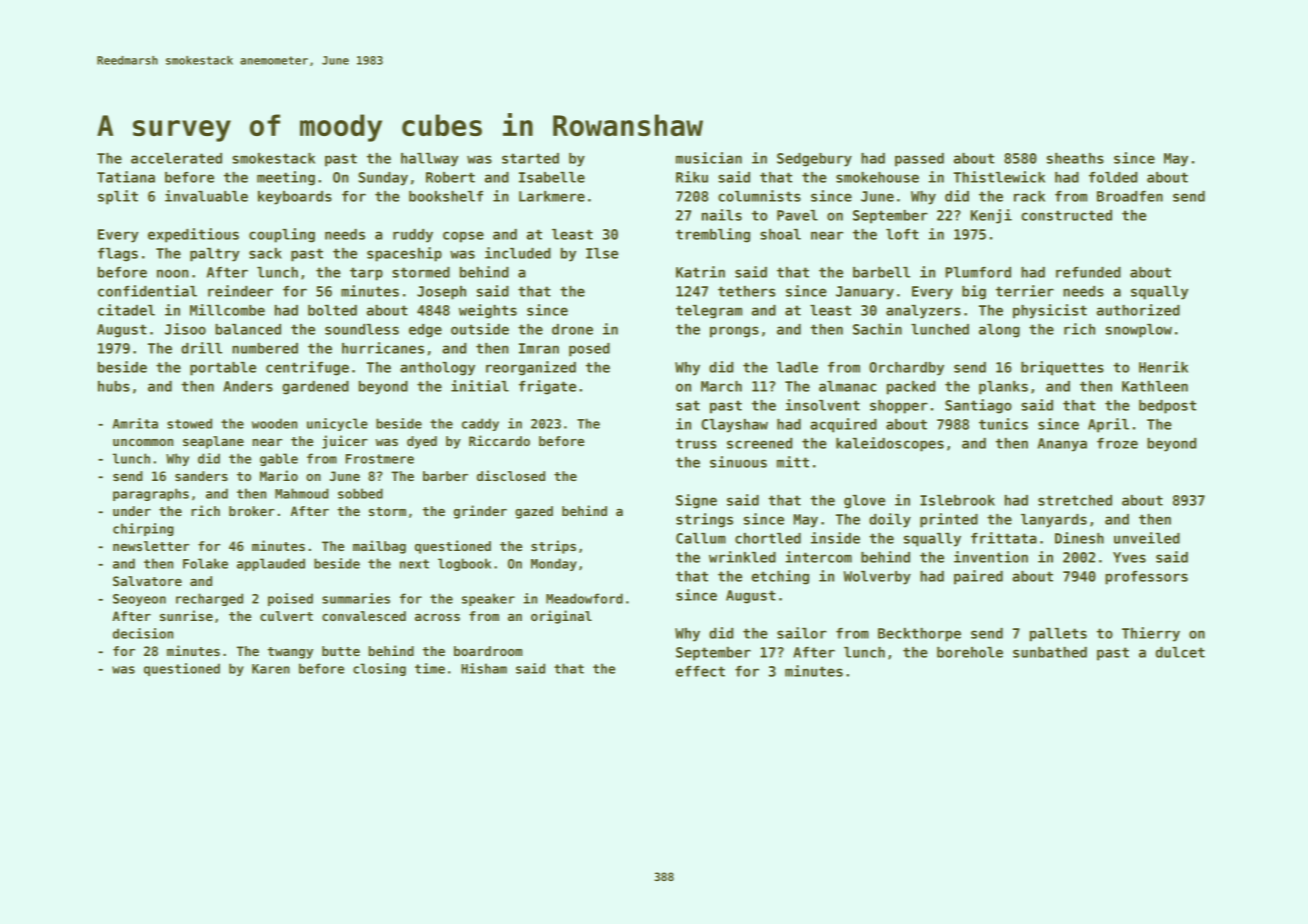 Image resolution: width=1308 pixels, height=924 pixels. What do you see at coordinates (742, 557) in the screenshot?
I see `wrinkled` at bounding box center [742, 557].
